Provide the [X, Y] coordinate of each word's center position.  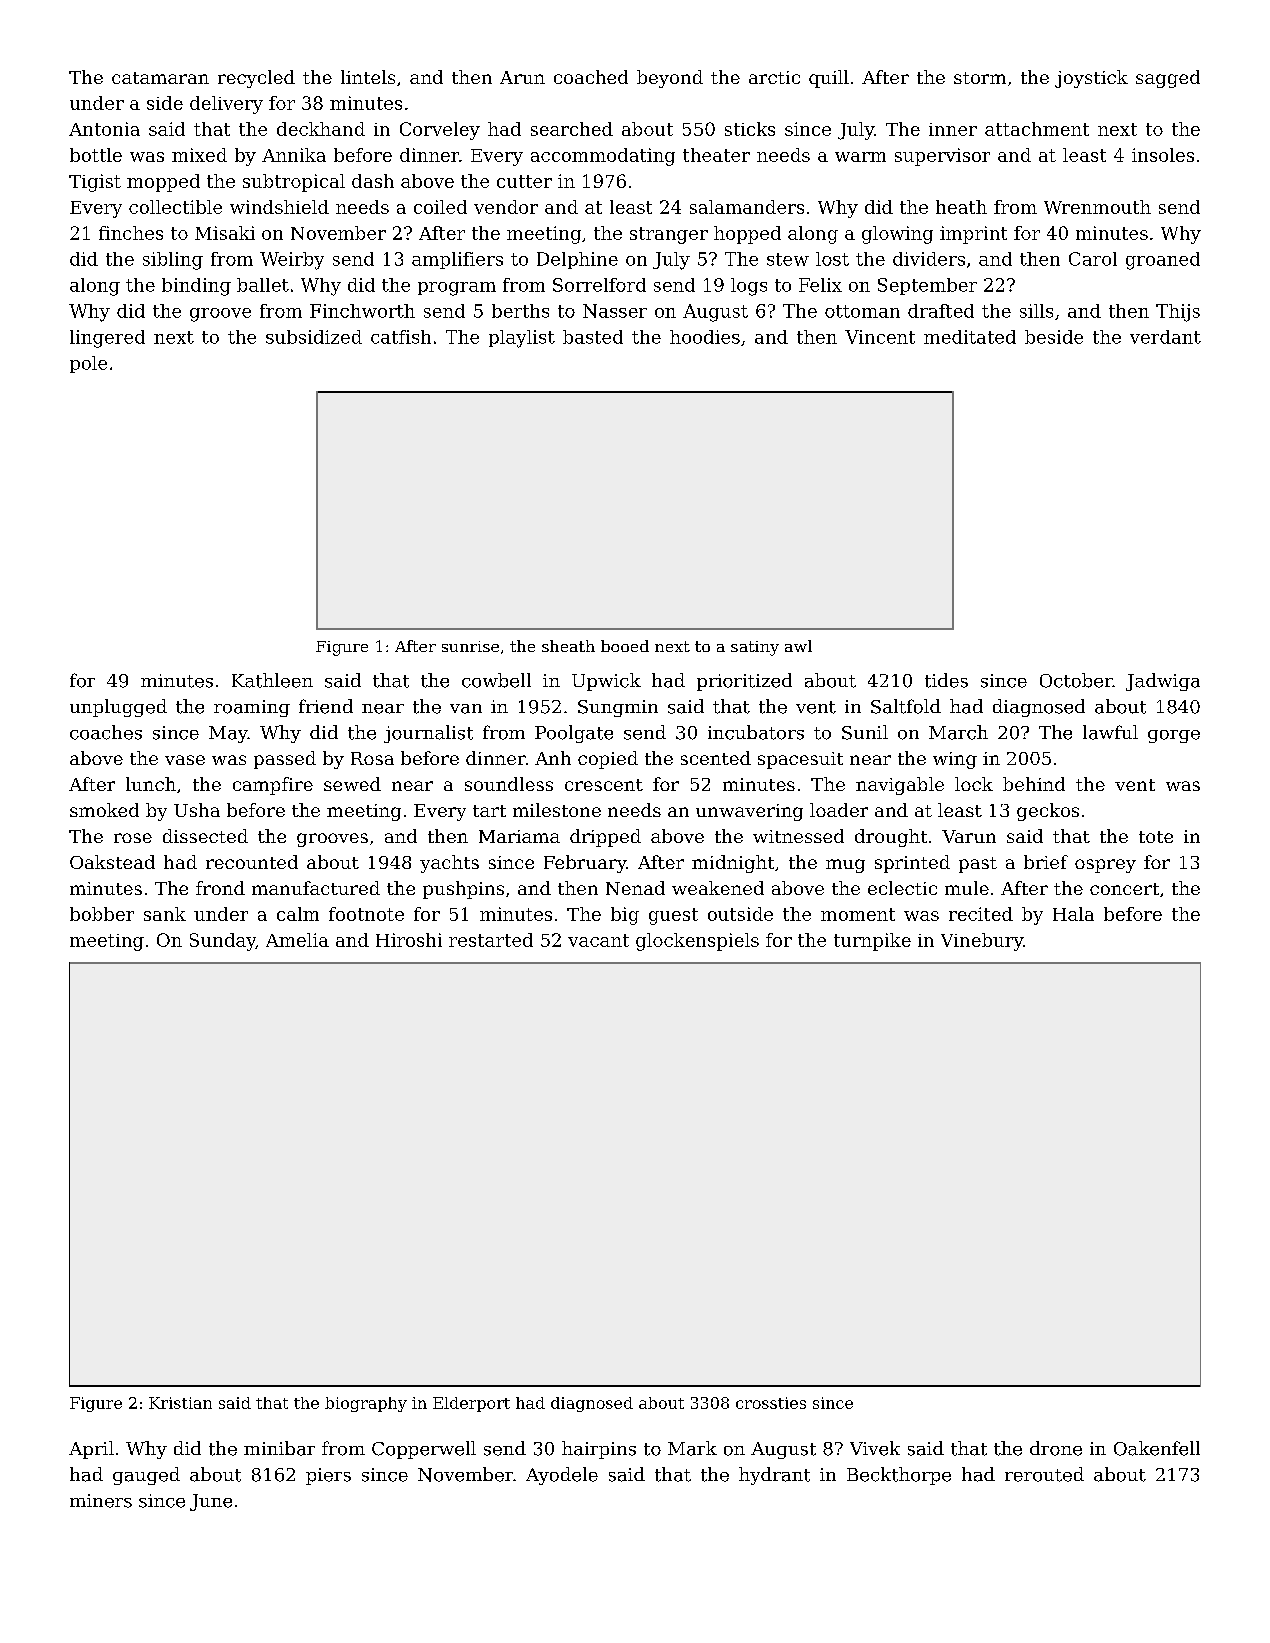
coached [591, 77]
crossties [771, 1403]
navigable [900, 786]
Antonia [104, 129]
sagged [1168, 79]
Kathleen [272, 680]
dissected [205, 836]
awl [798, 646]
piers [328, 1476]
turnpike [872, 942]
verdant [1165, 337]
